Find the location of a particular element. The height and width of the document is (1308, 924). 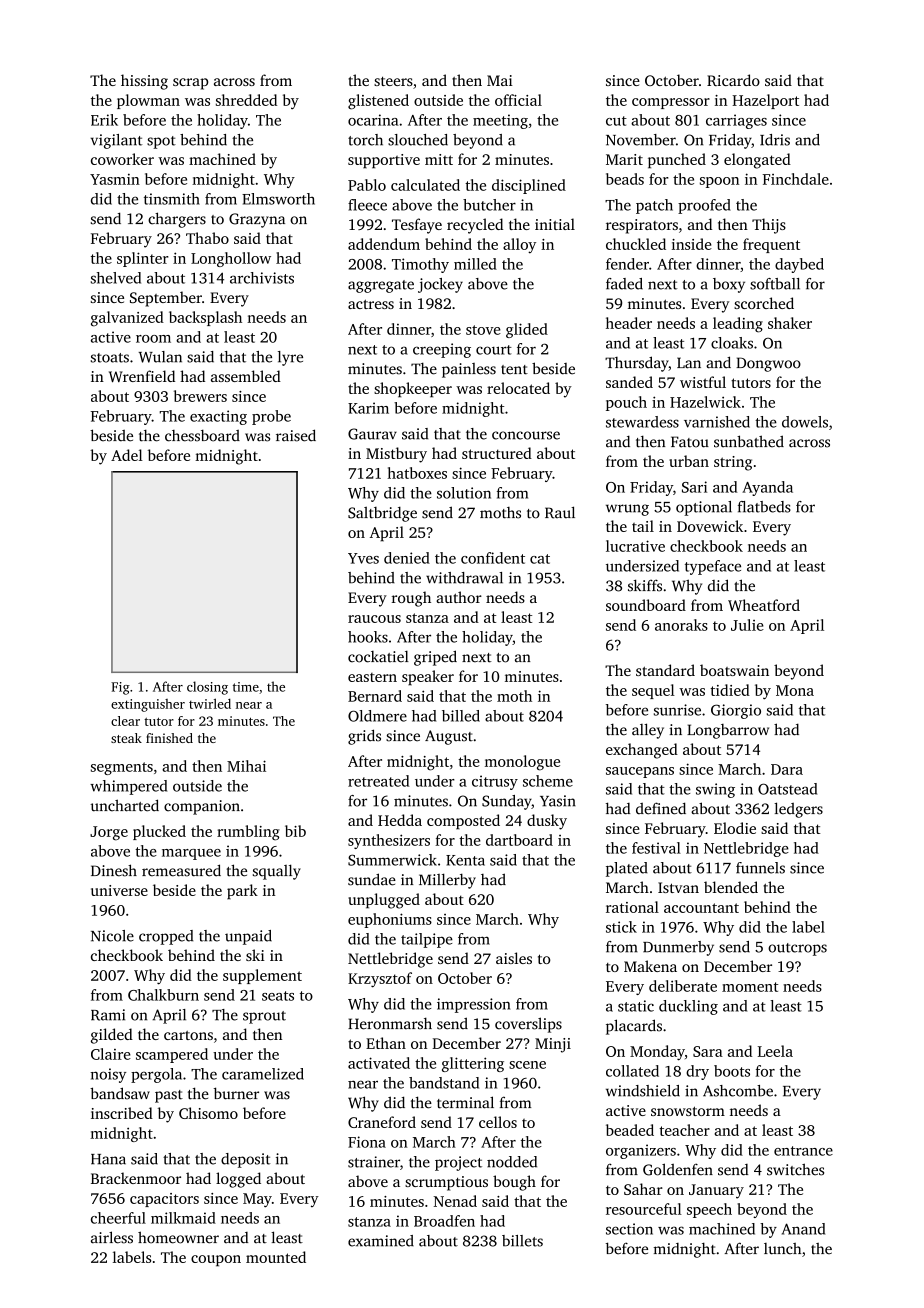

steers is located at coordinates (393, 81).
